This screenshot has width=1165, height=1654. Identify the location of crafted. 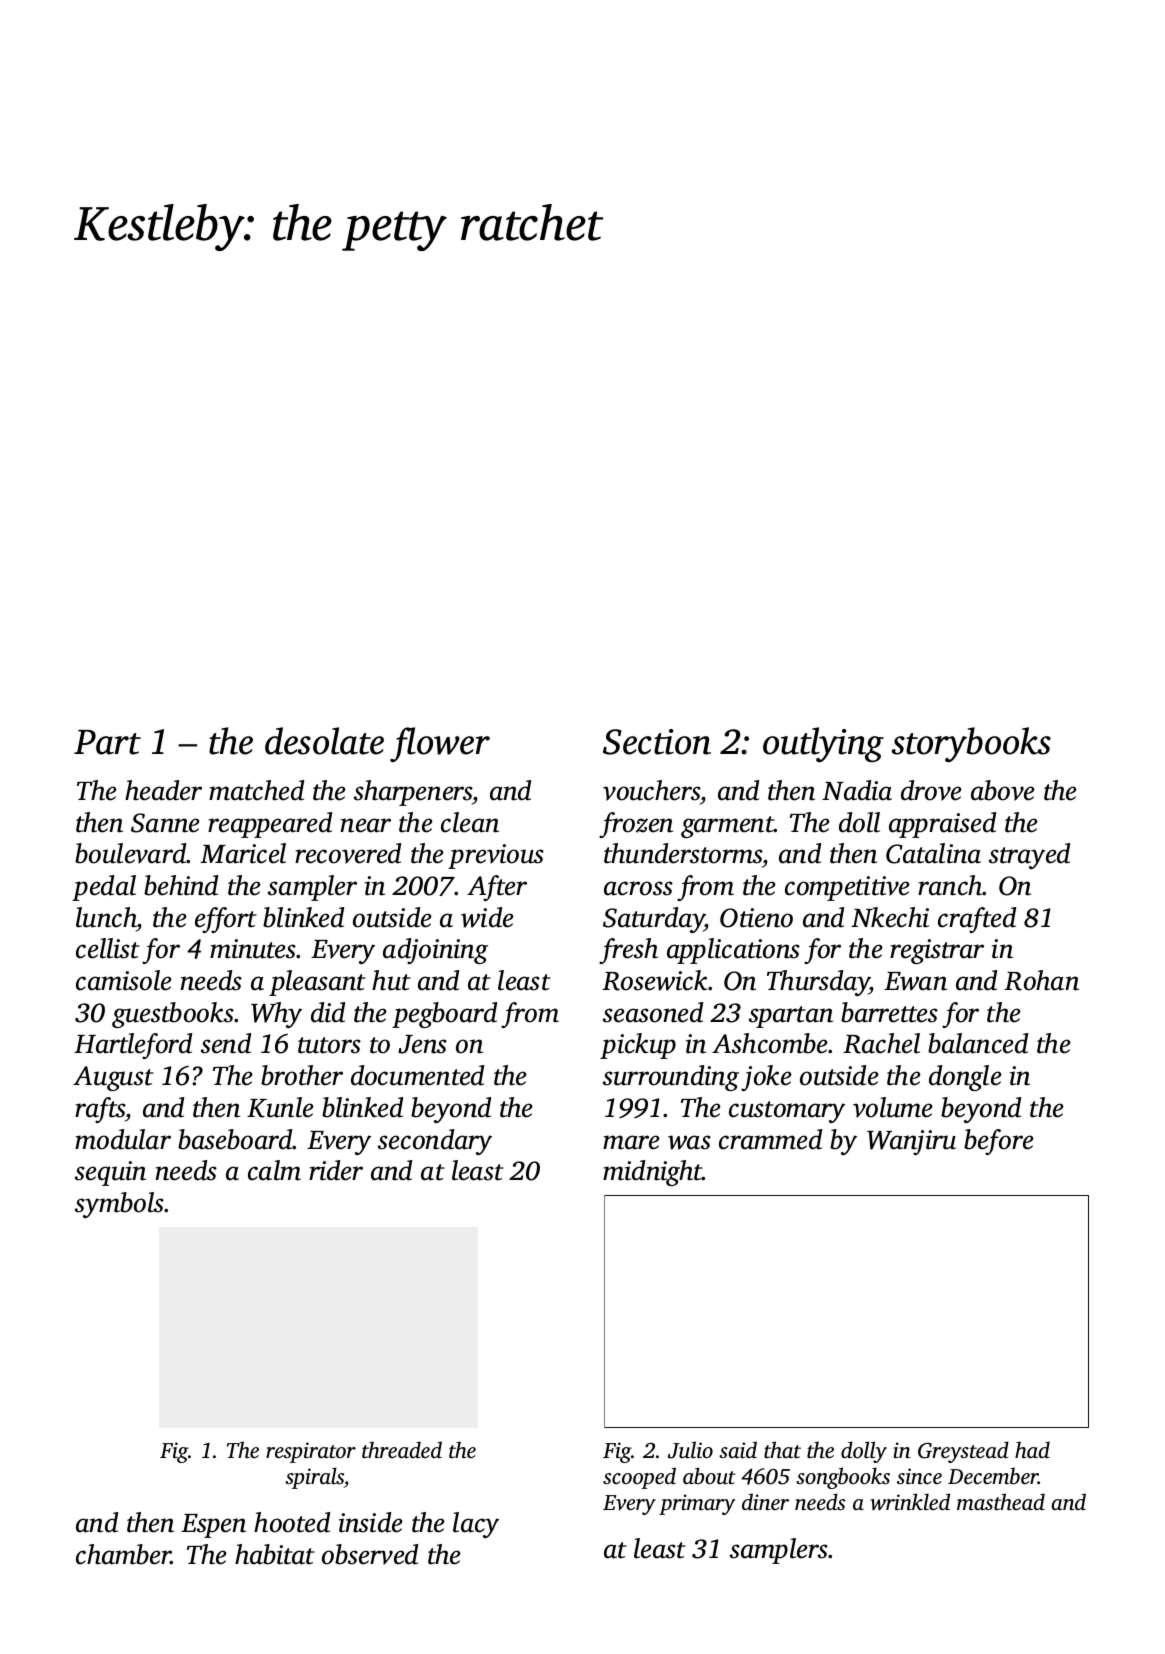
(977, 920).
